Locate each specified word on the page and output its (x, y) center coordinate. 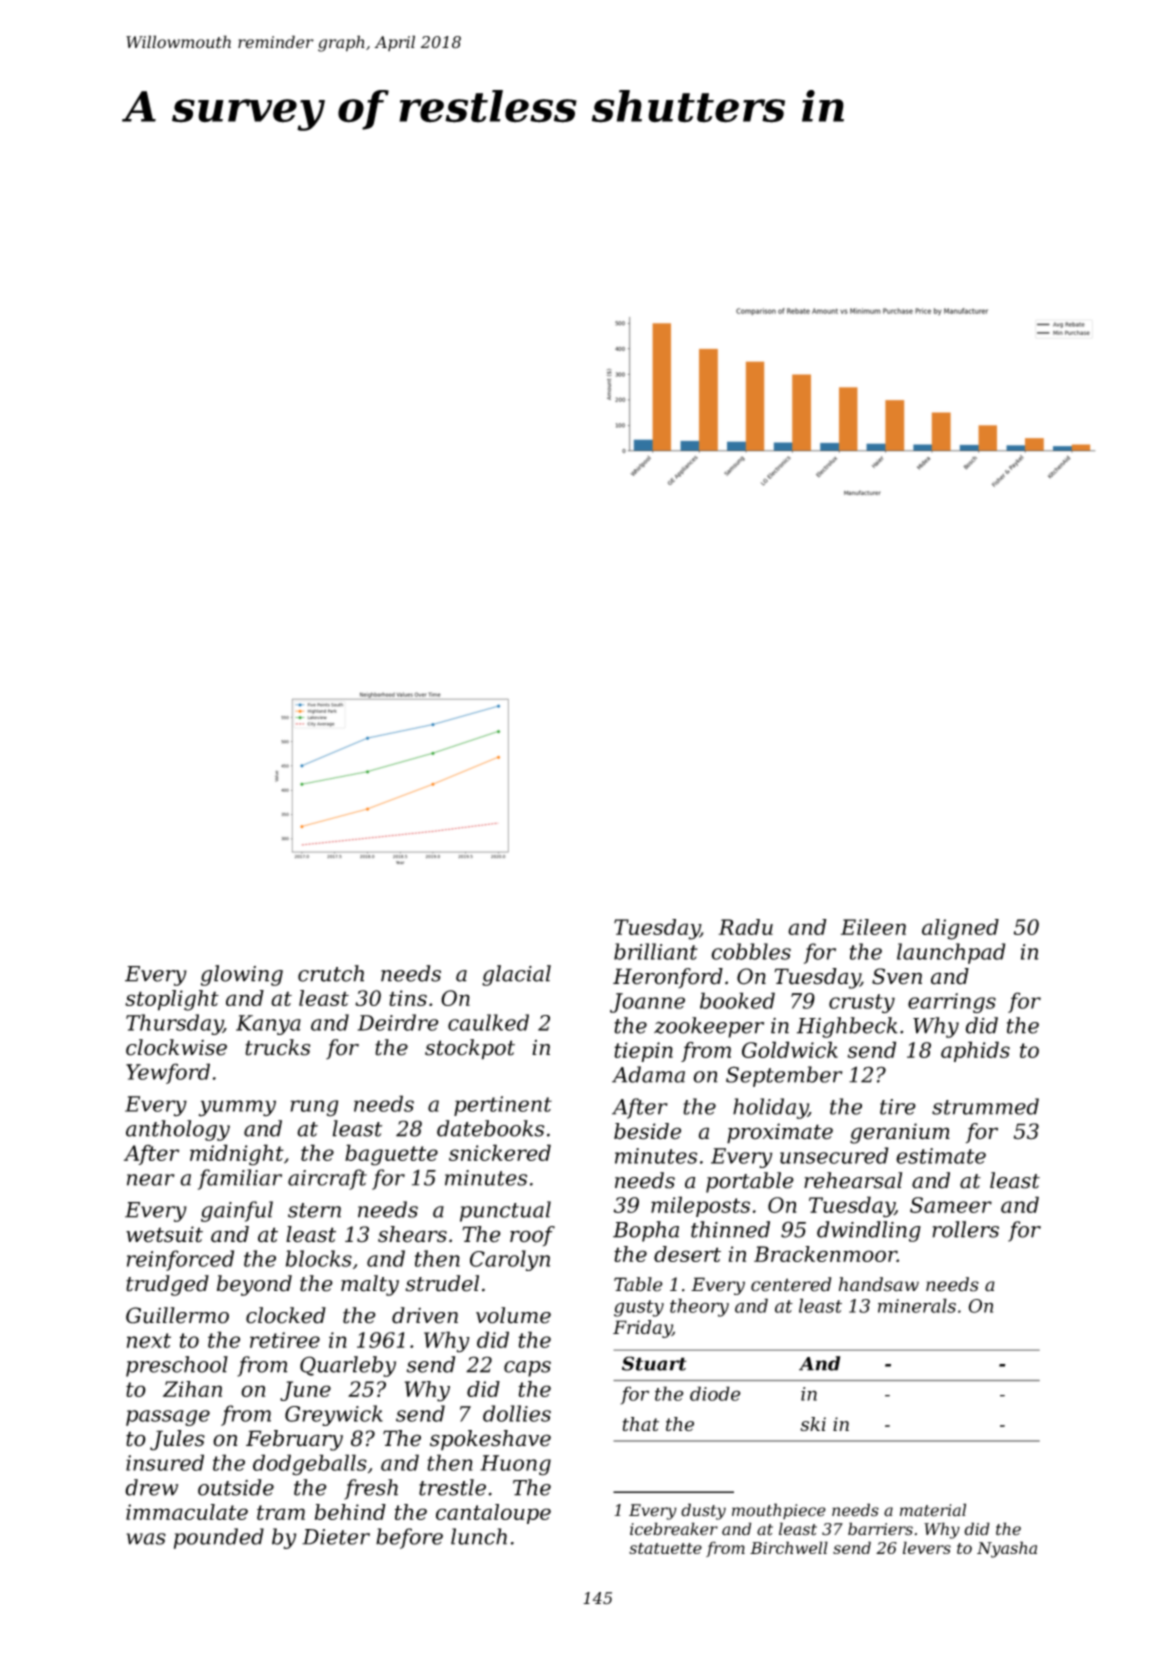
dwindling (869, 1231)
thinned (730, 1229)
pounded (219, 1538)
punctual (505, 1211)
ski (813, 1424)
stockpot (470, 1049)
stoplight (172, 1000)
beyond (254, 1285)
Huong (515, 1465)
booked (737, 1000)
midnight (237, 1155)
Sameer (951, 1205)
